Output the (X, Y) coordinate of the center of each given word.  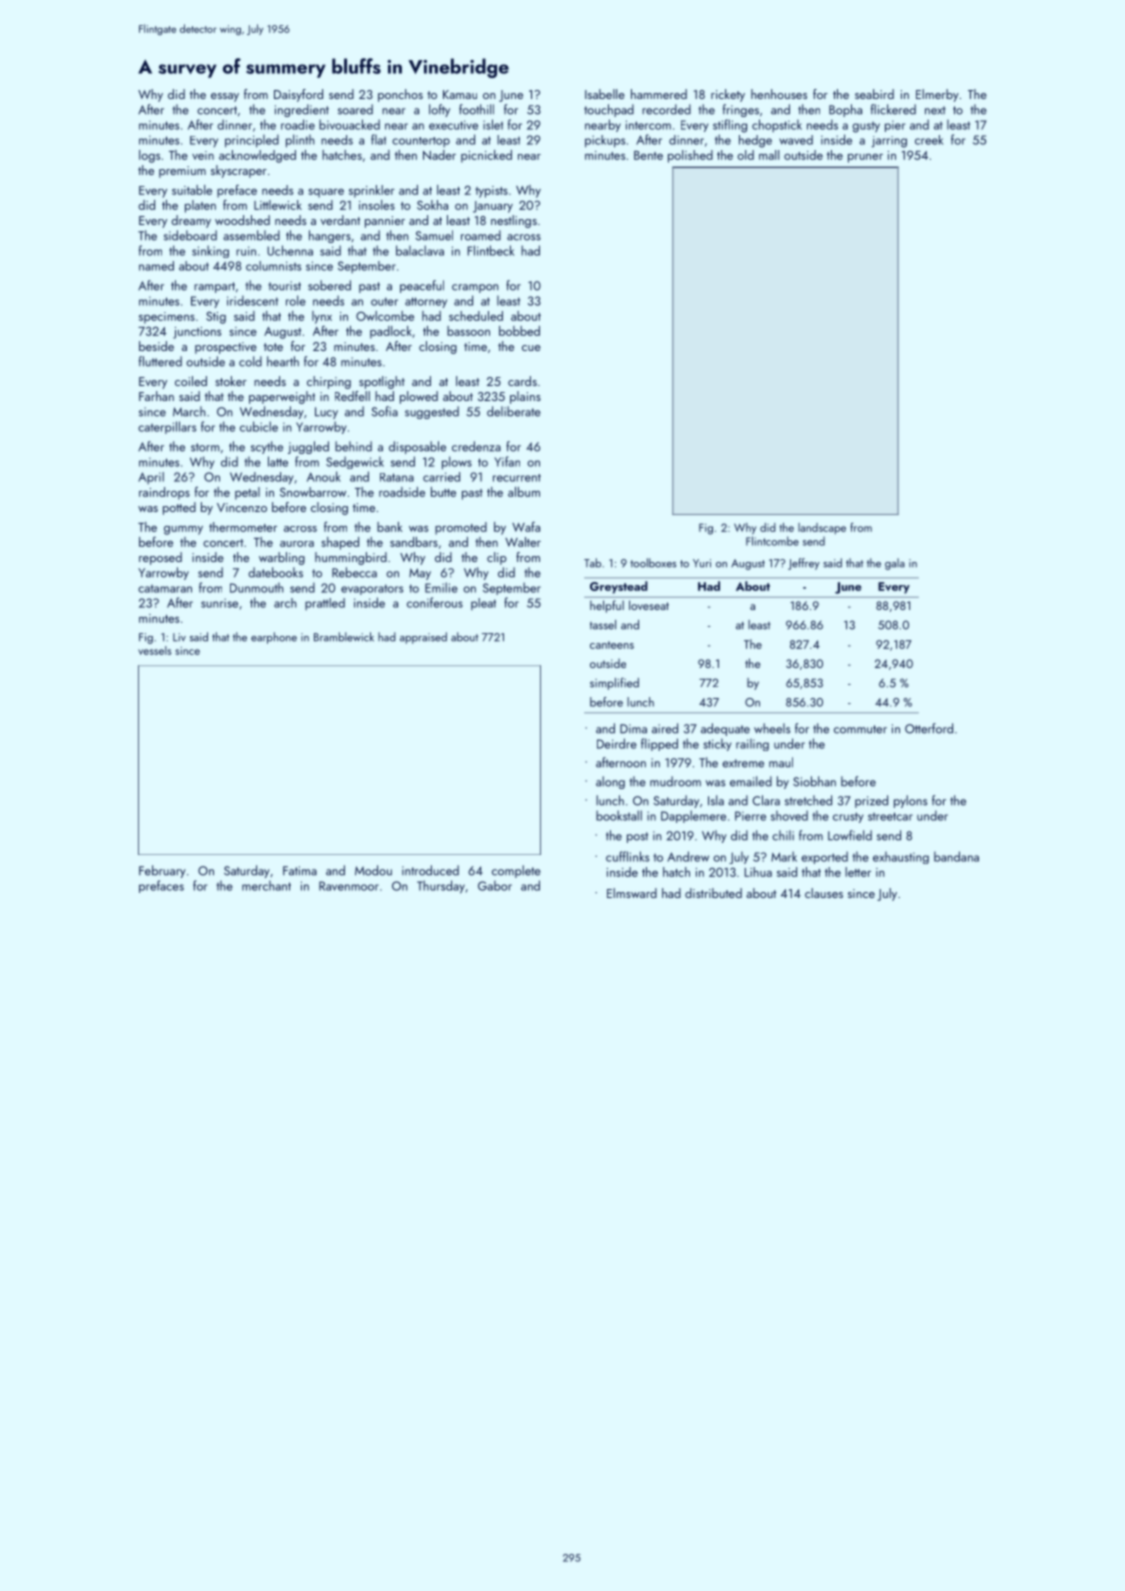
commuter (860, 729)
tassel (603, 625)
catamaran (165, 589)
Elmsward (632, 893)
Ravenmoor (349, 886)
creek (929, 140)
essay (225, 97)
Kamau (460, 94)
